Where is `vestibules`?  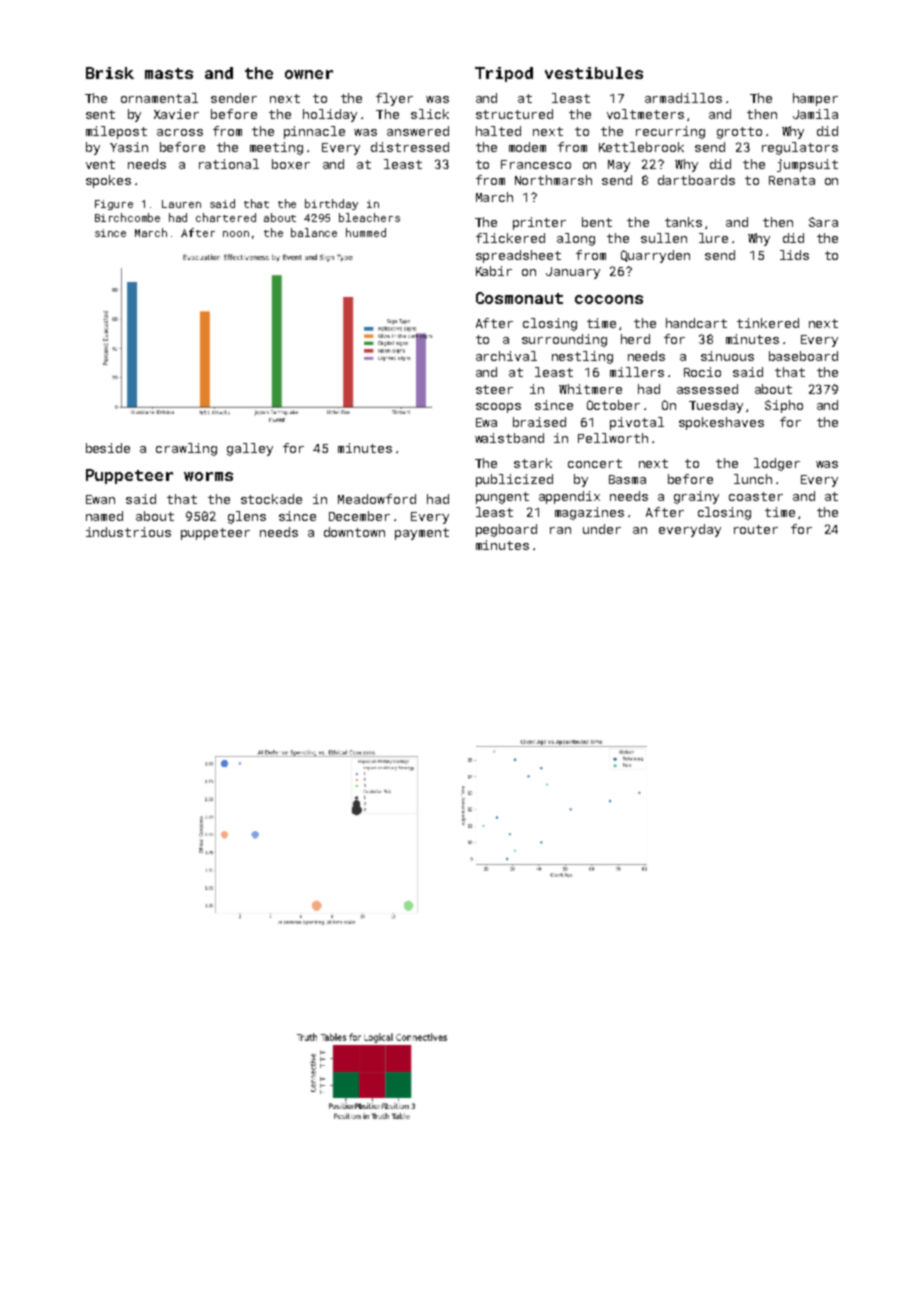
vestibules is located at coordinates (594, 73).
